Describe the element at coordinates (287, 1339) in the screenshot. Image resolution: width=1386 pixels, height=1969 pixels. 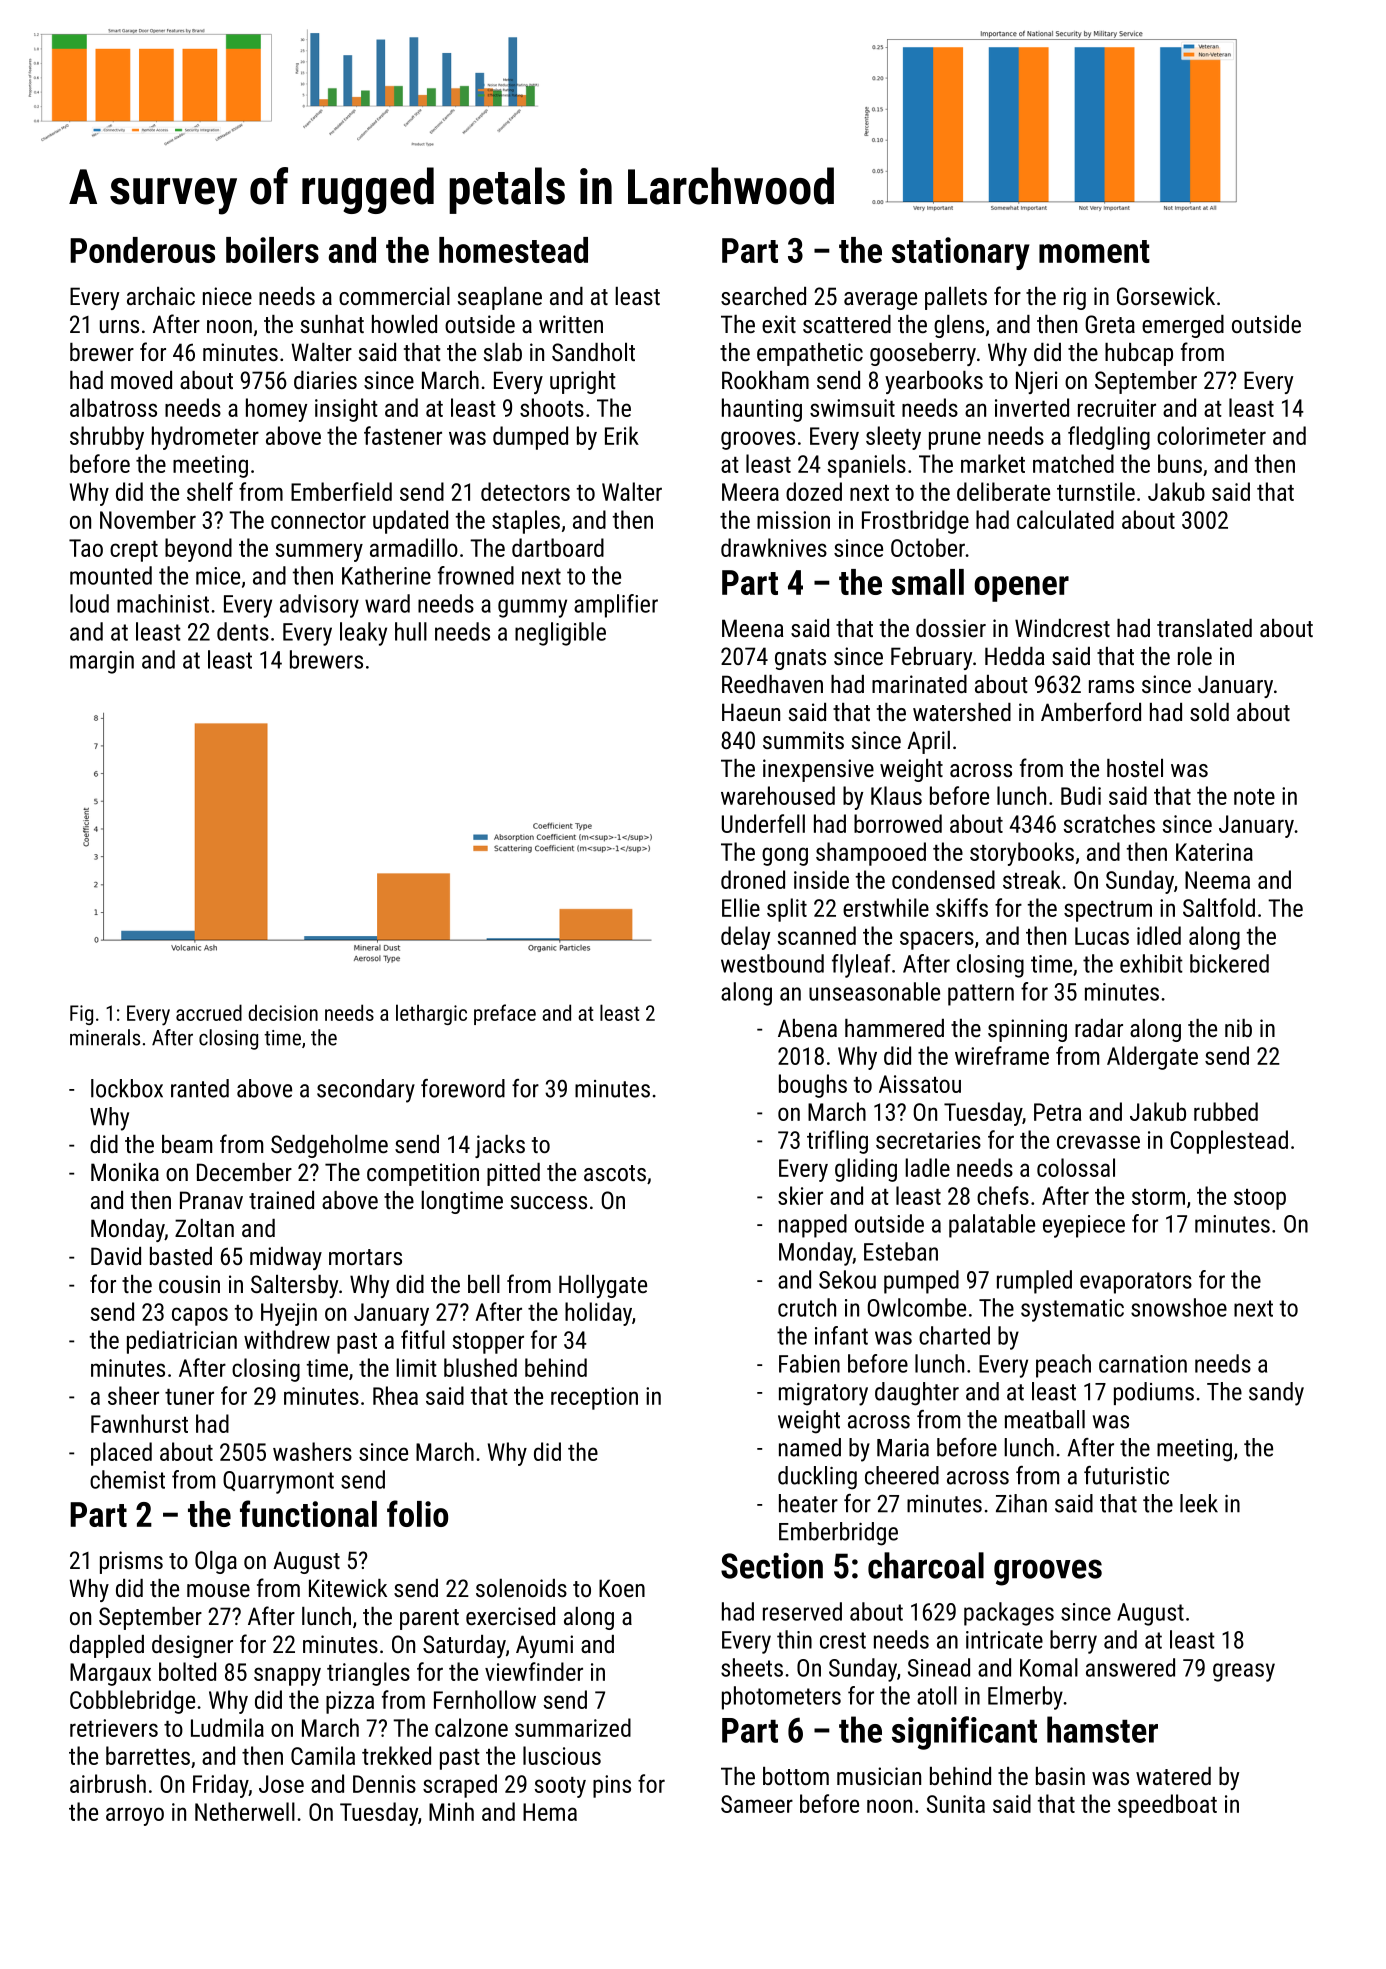
I see `withdrew` at that location.
